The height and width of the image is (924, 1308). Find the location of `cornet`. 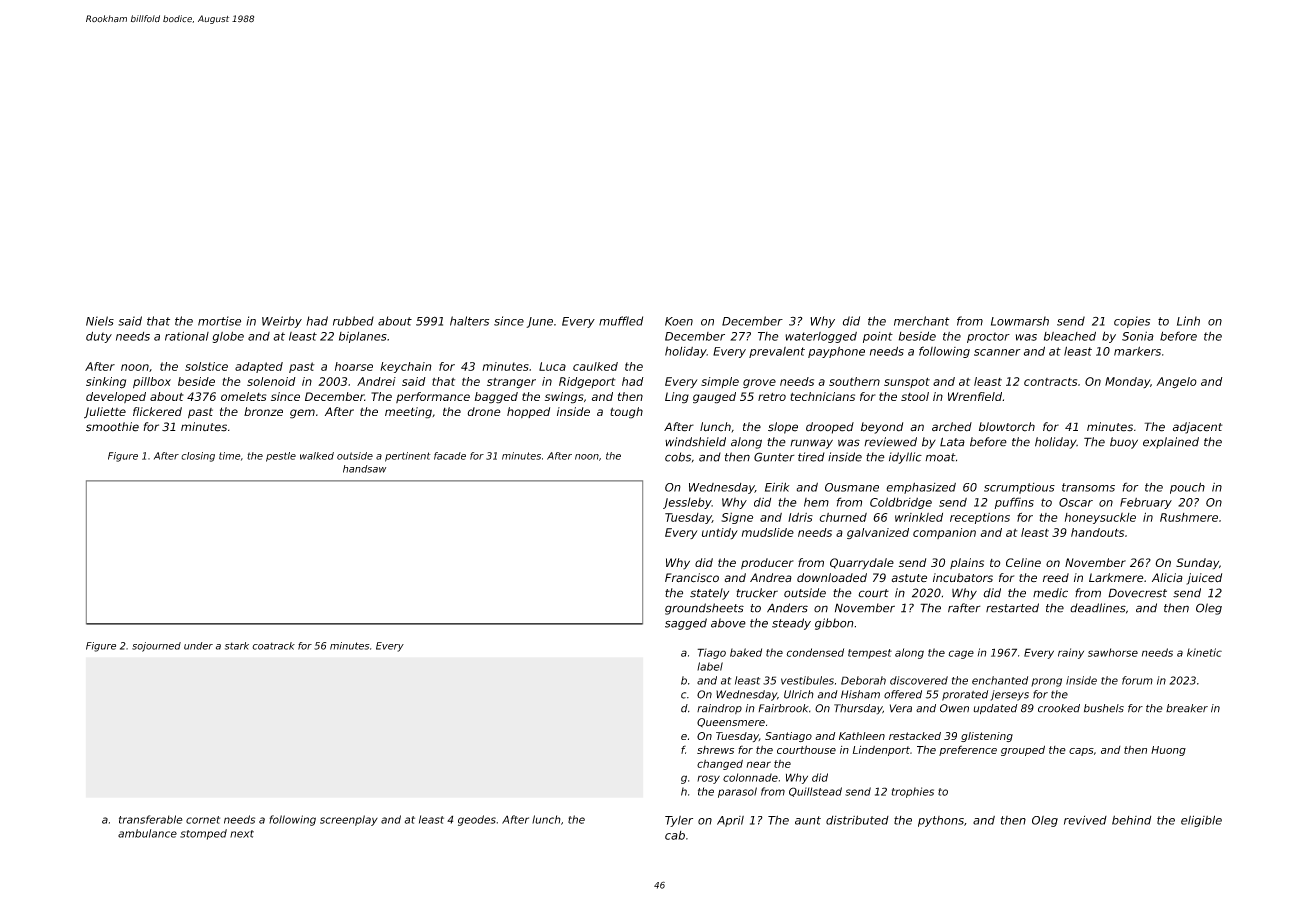

cornet is located at coordinates (203, 820).
